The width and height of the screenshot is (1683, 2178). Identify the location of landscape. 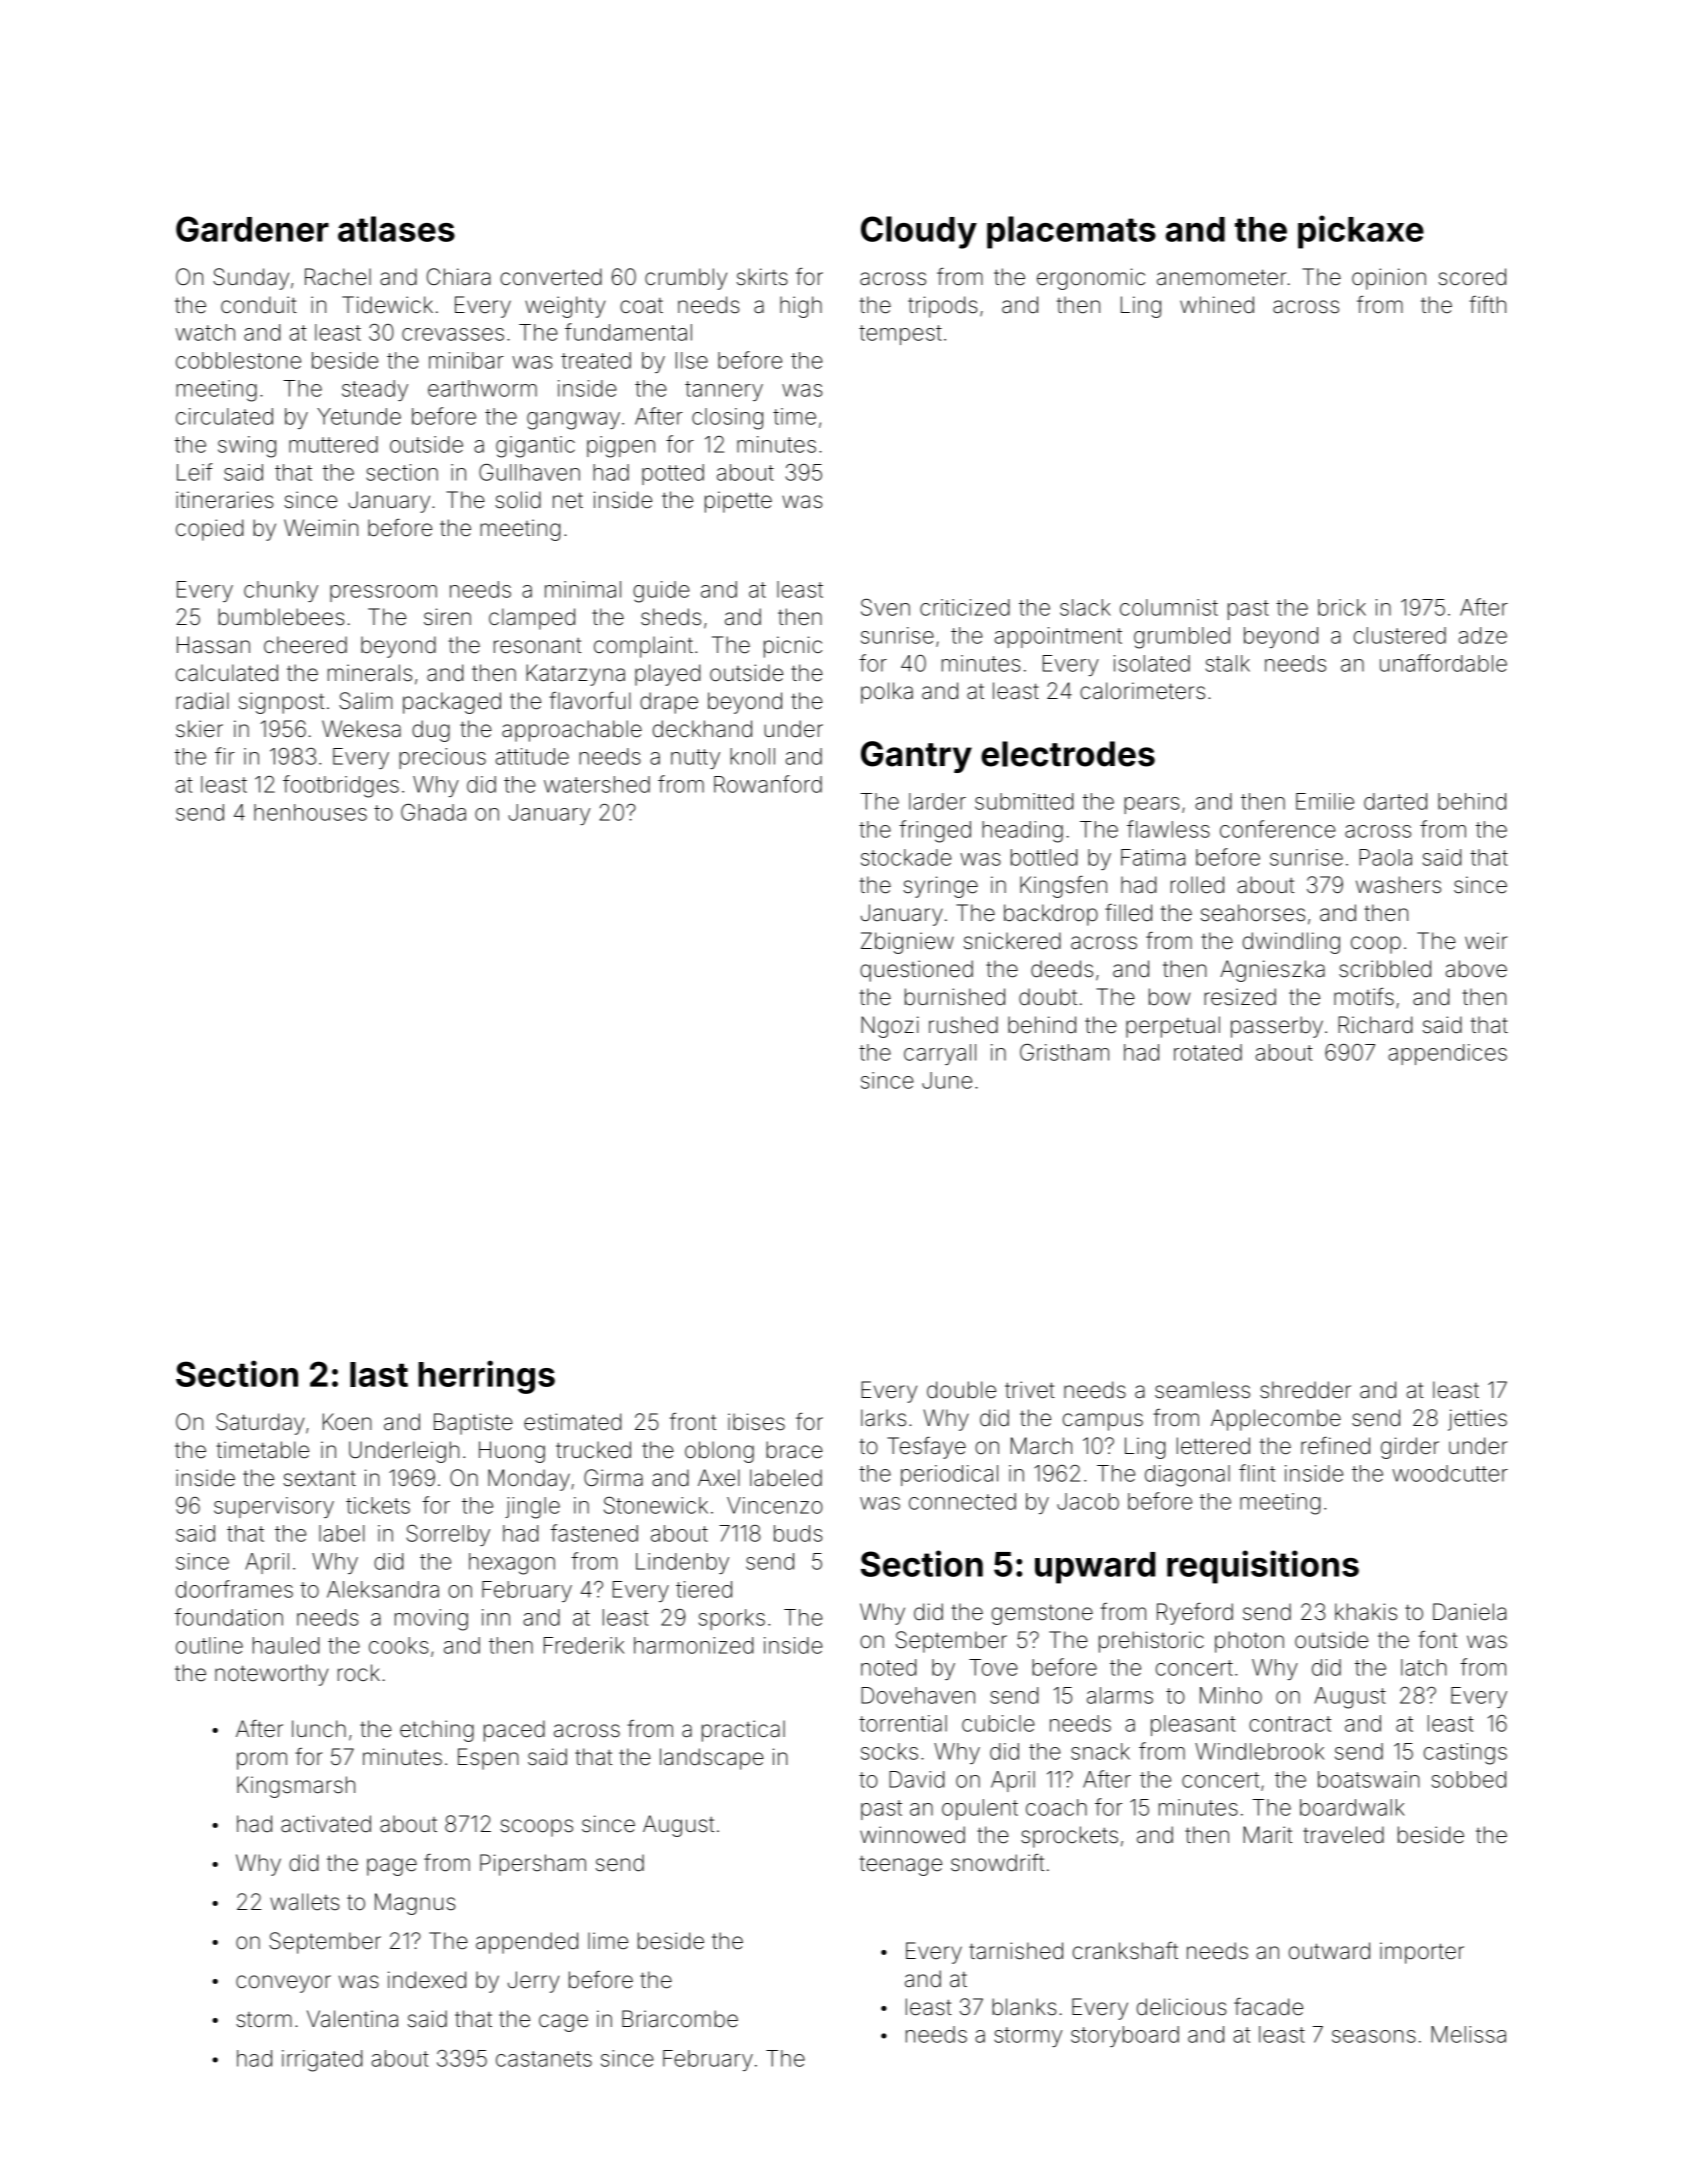
(712, 1759).
